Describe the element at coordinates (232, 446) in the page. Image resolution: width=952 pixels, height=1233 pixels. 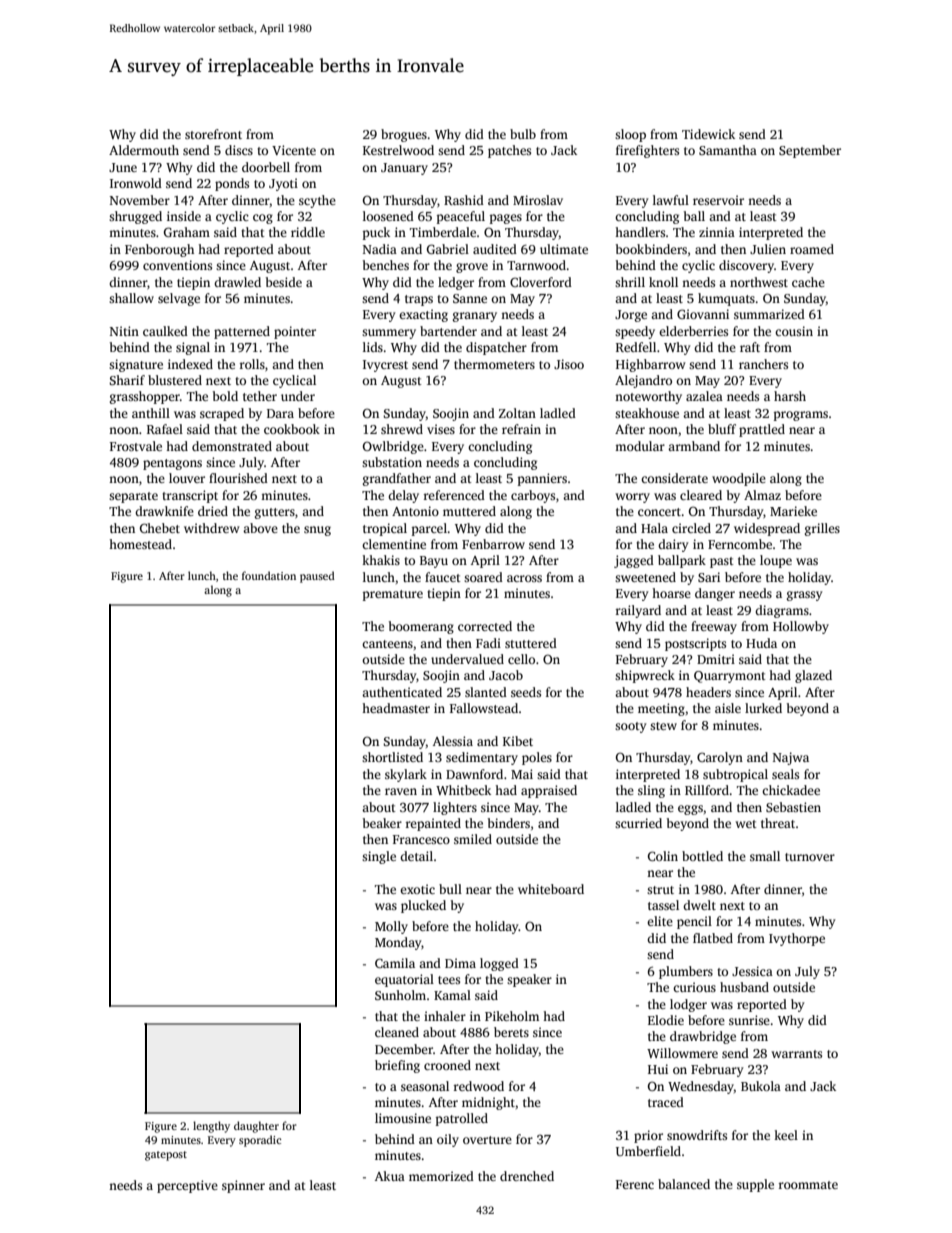
I see `demonstrated` at that location.
